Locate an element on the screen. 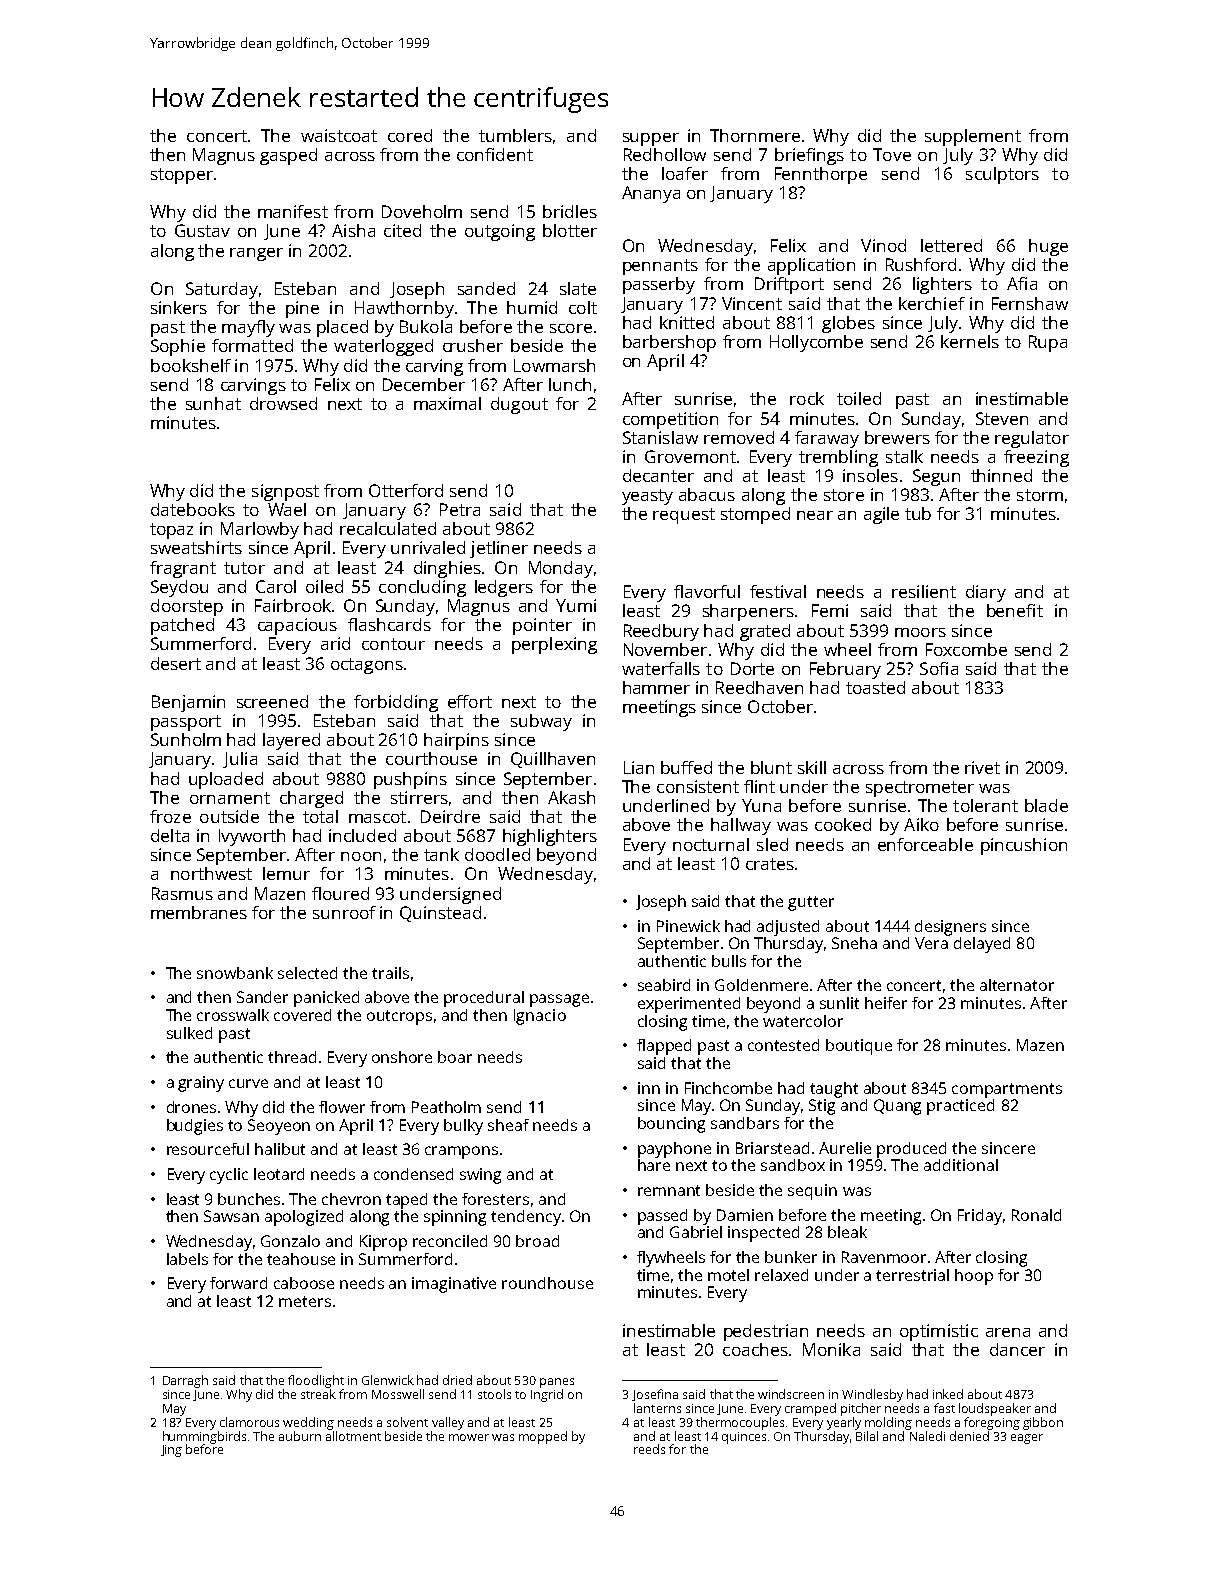  maximal is located at coordinates (447, 403).
